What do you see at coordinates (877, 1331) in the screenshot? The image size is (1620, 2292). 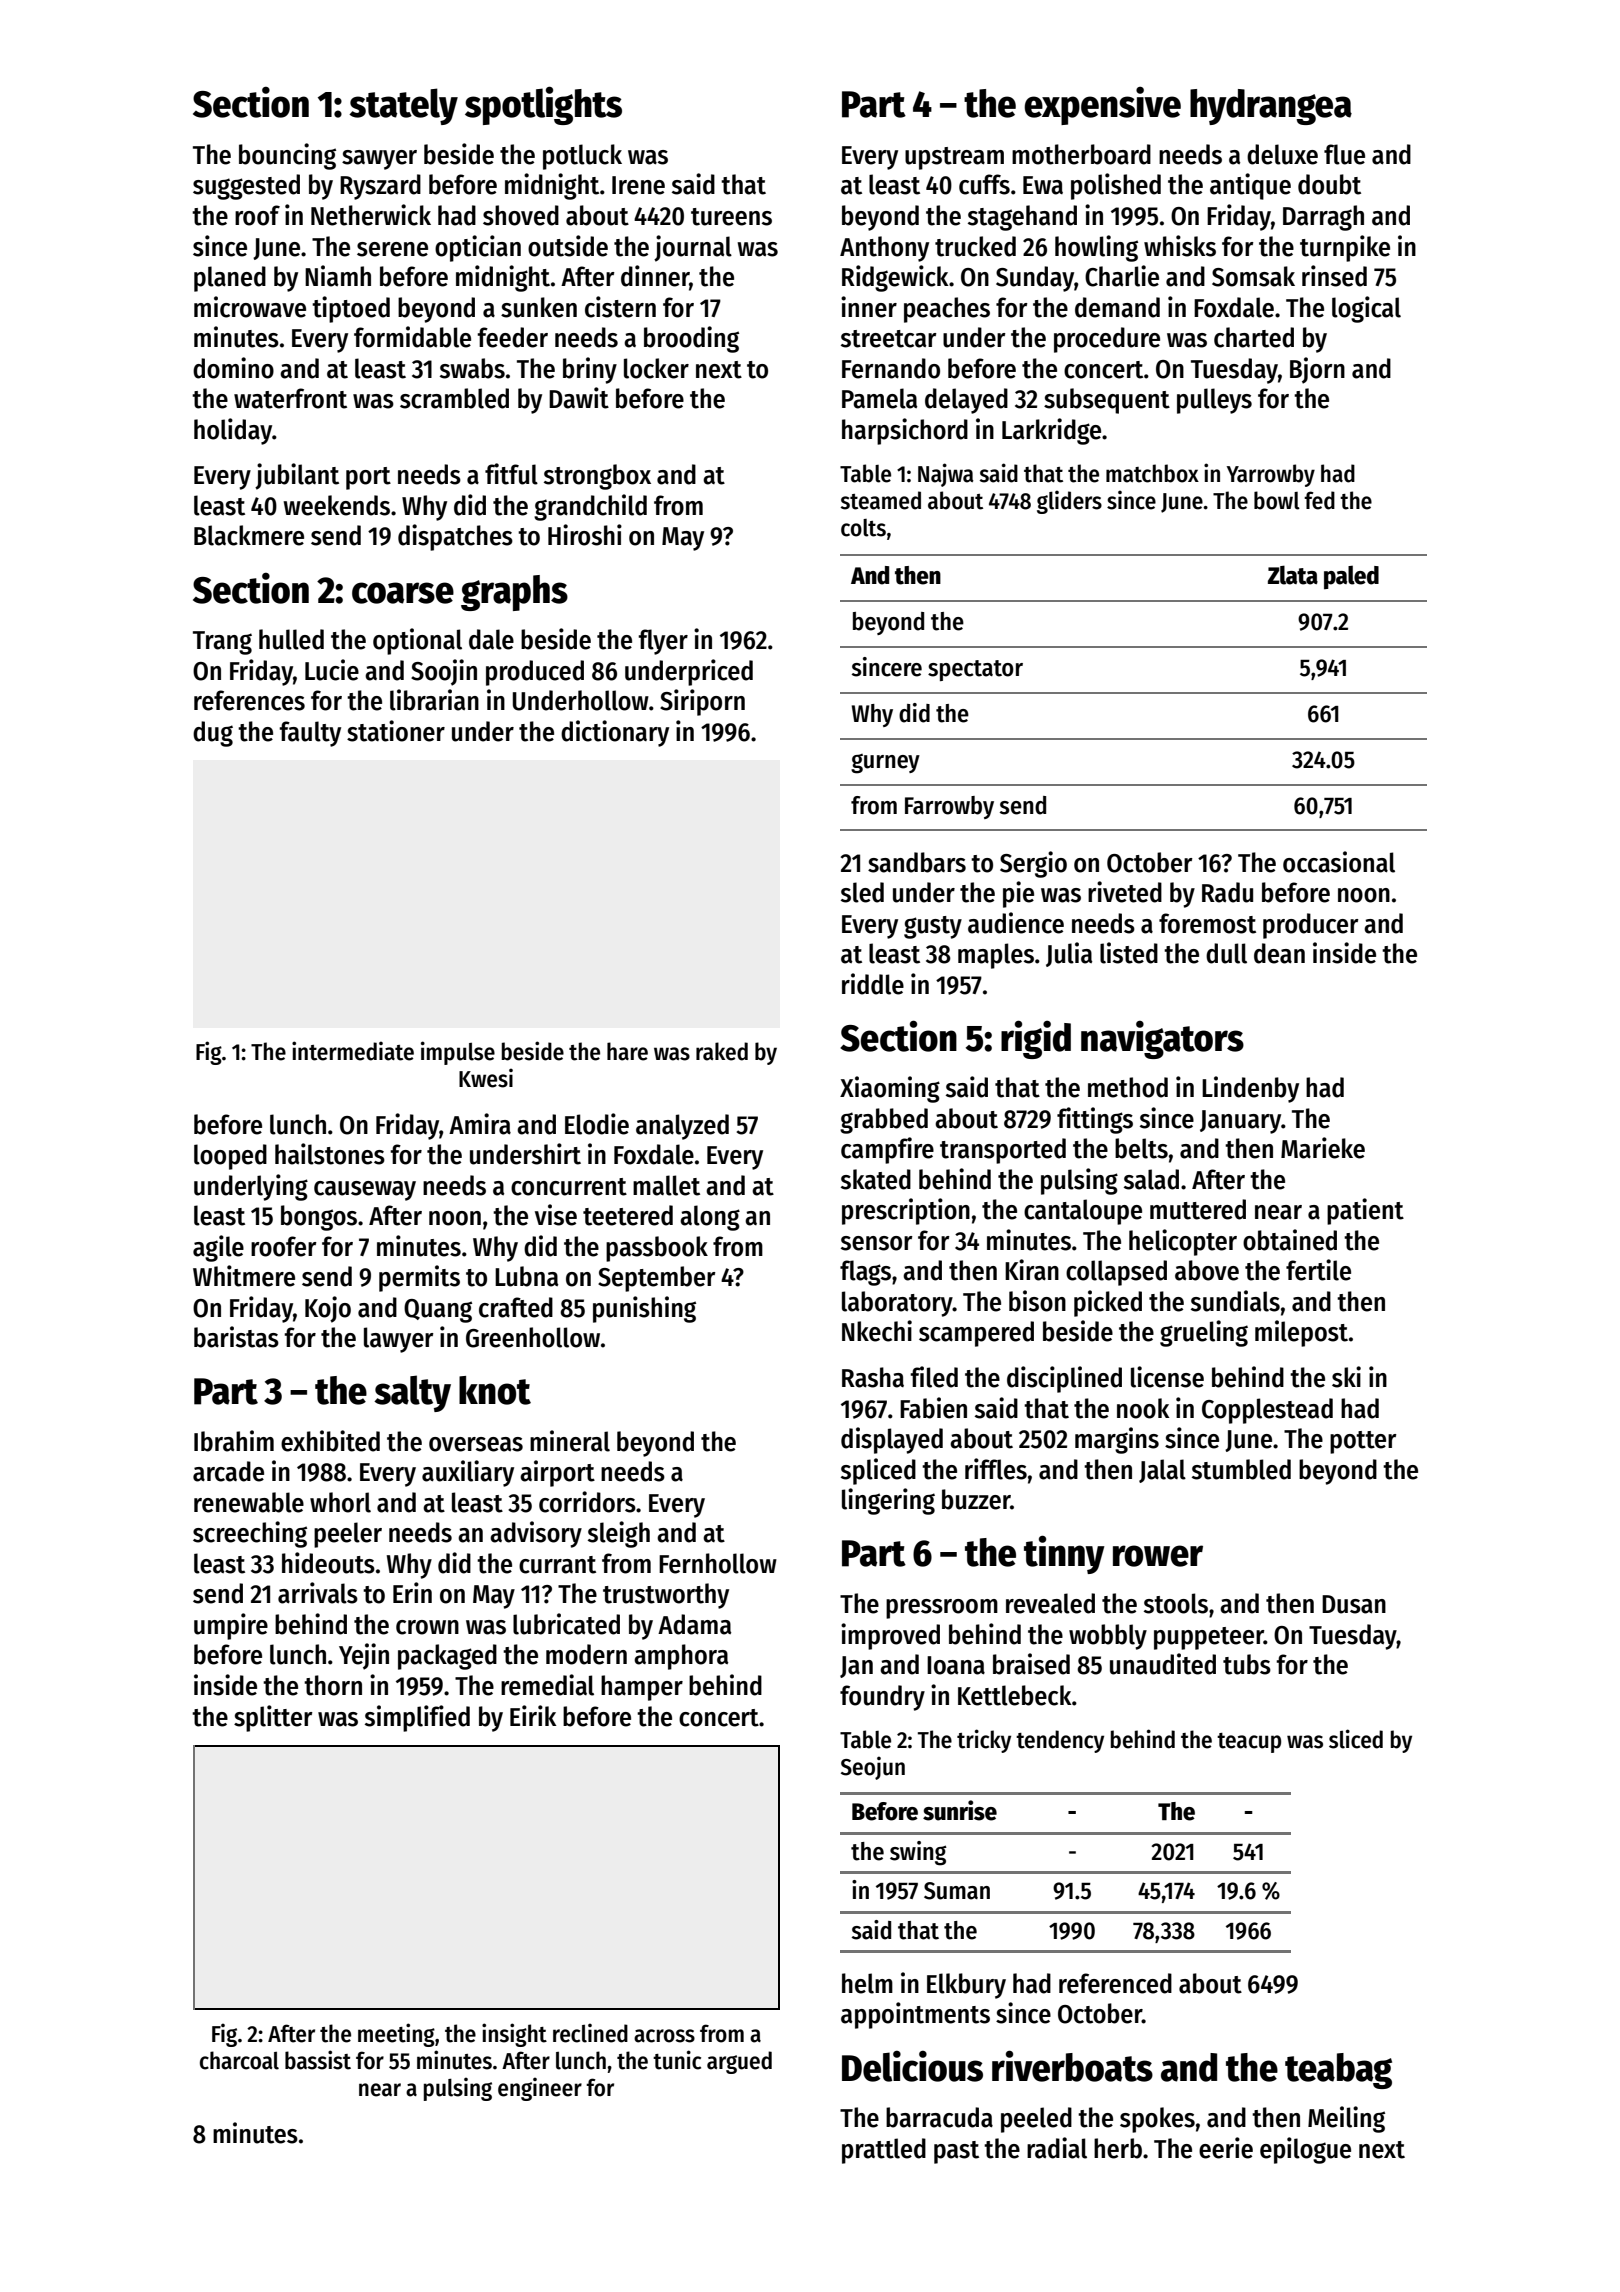 I see `Nkechi` at bounding box center [877, 1331].
